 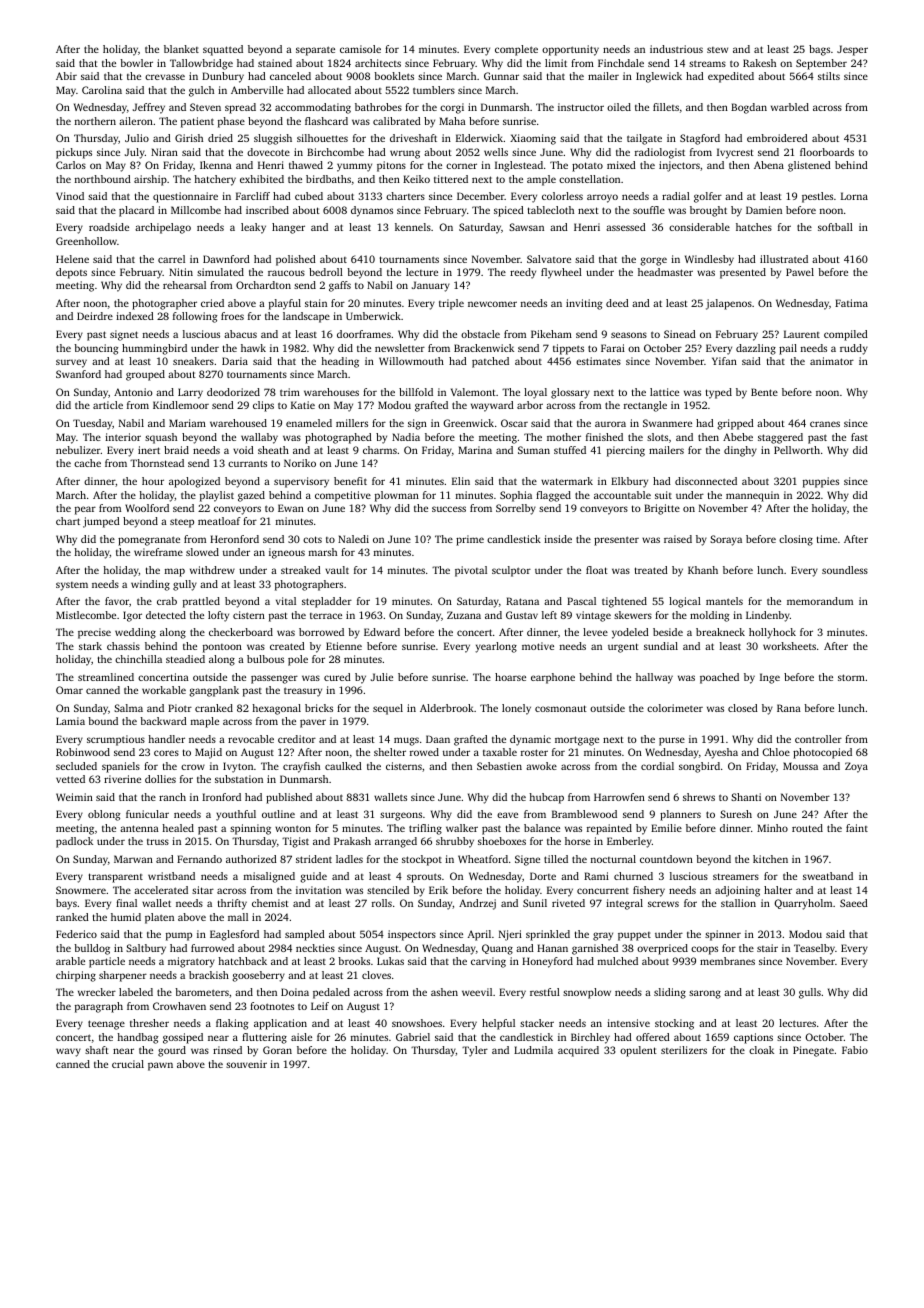 I want to click on tumblers, so click(x=434, y=90).
